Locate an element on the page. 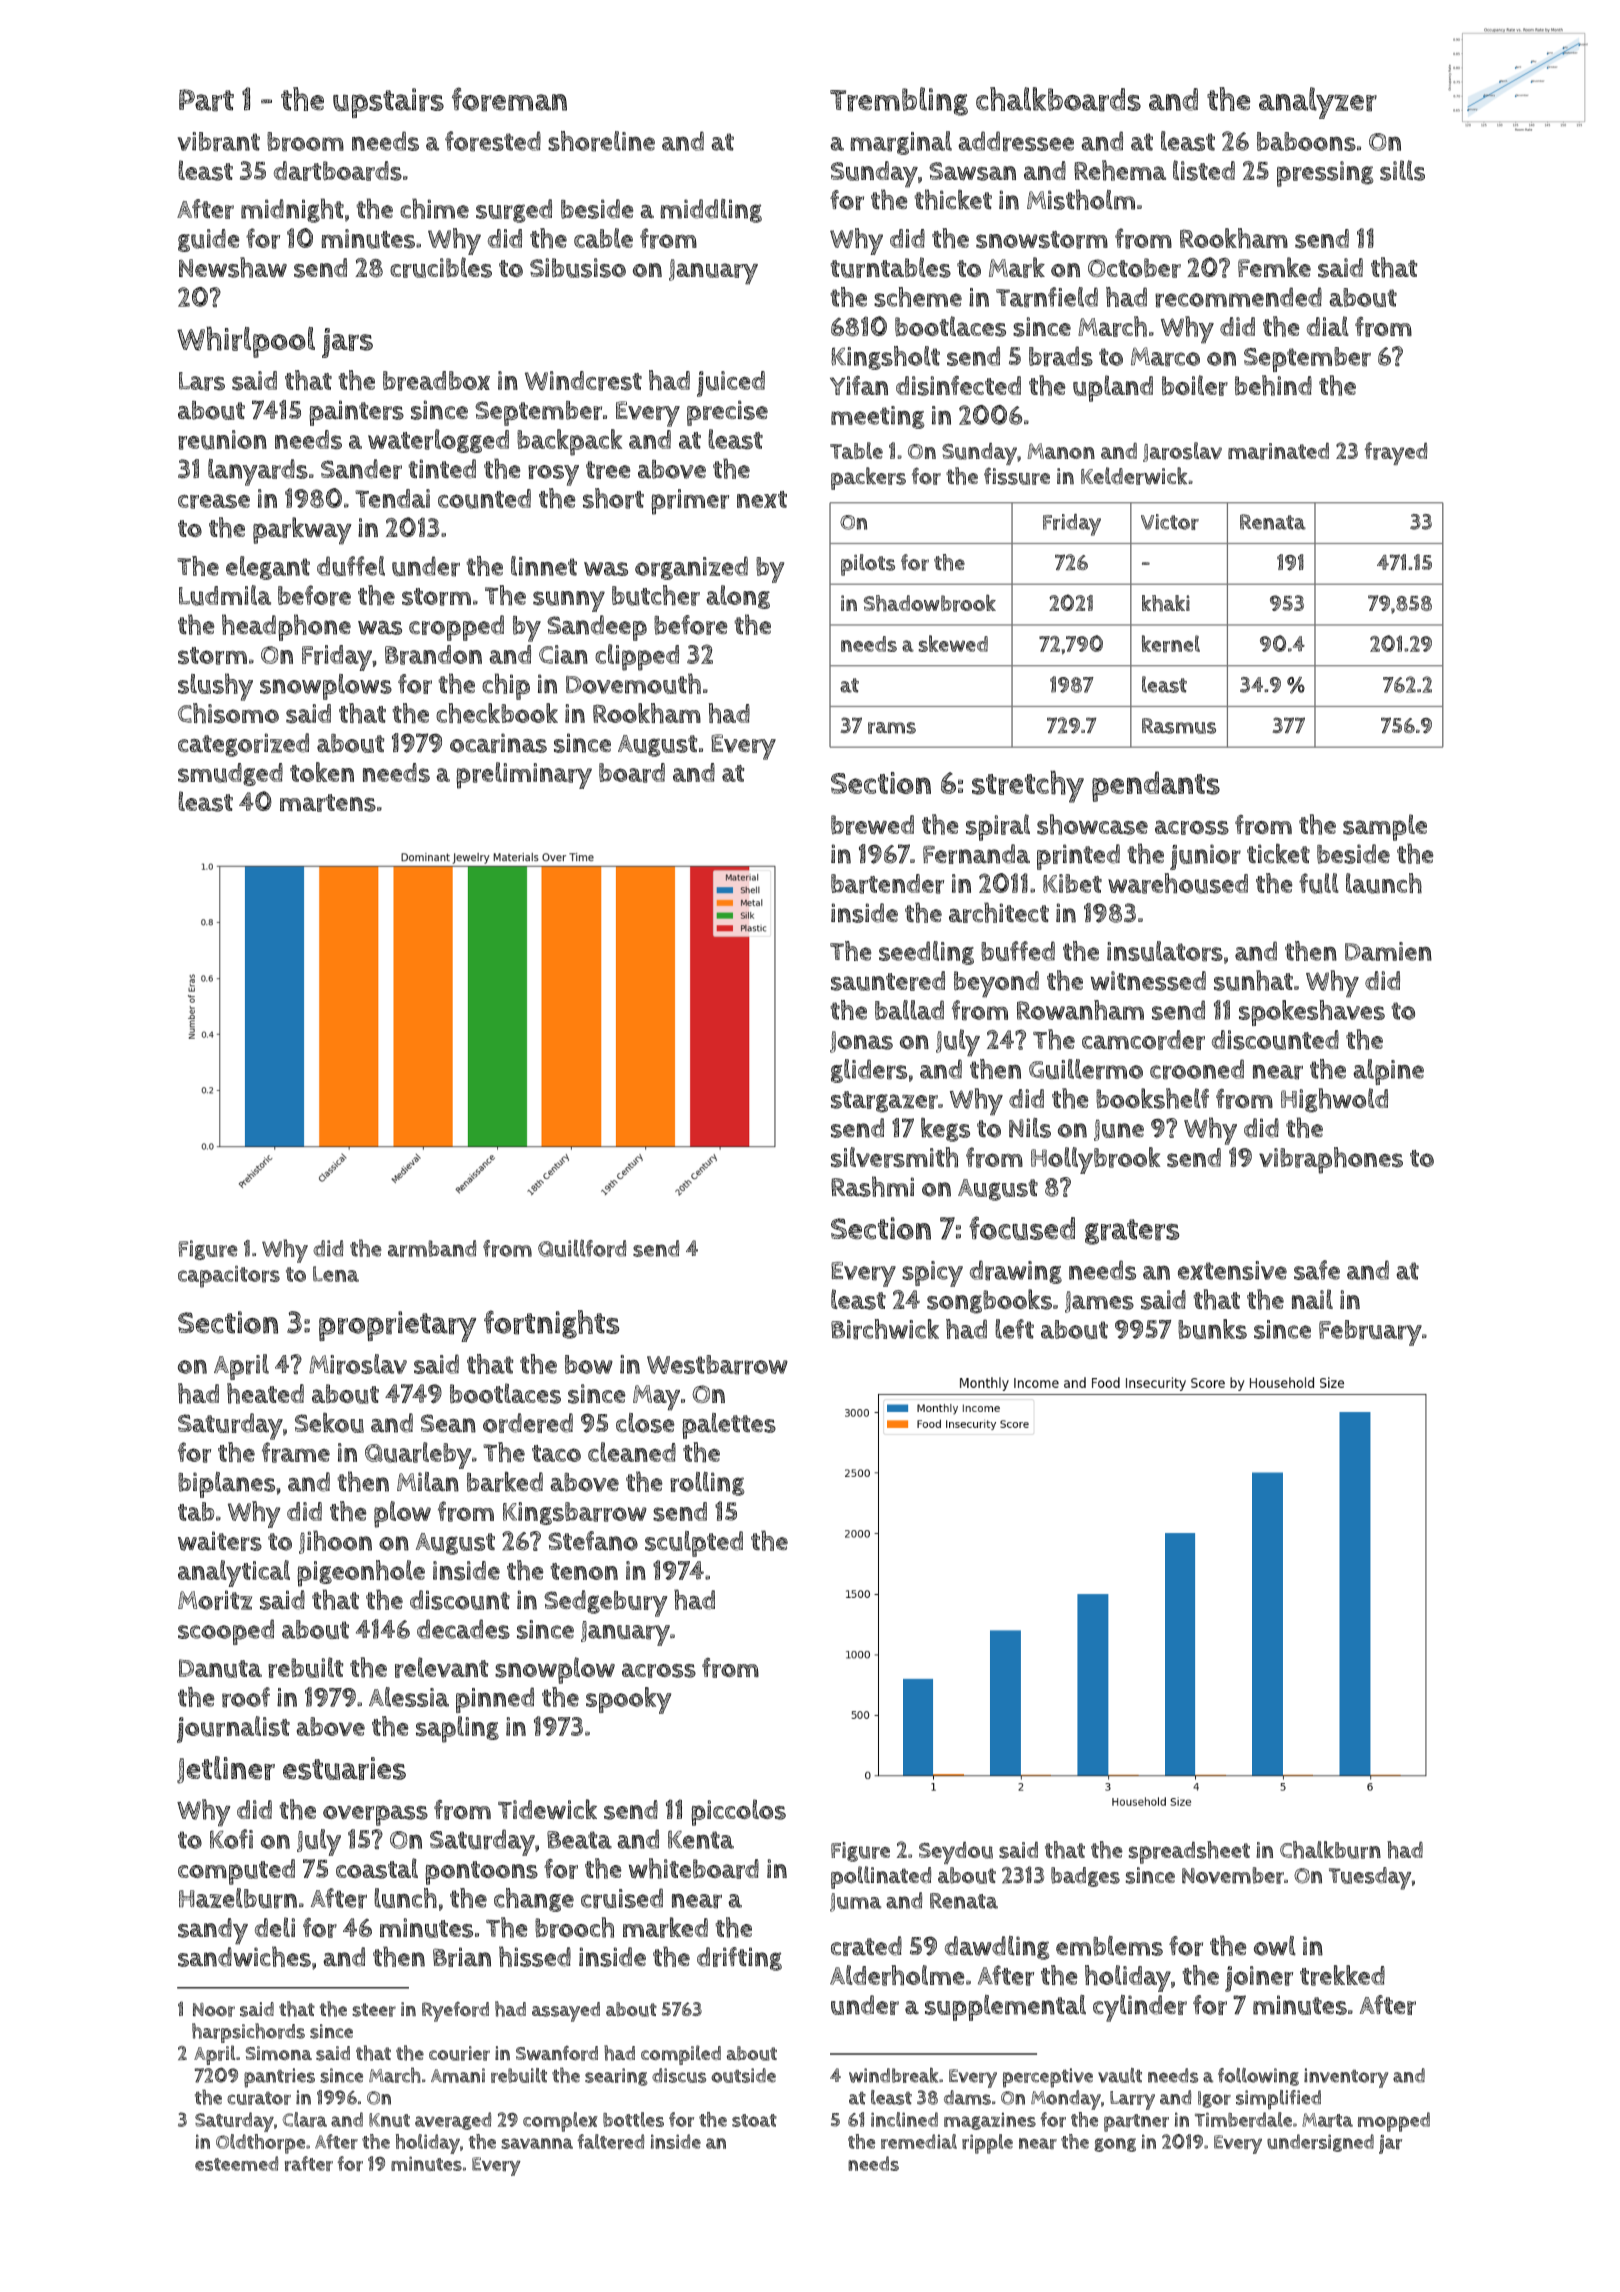 This document has width=1620, height=2292. analyzer is located at coordinates (1318, 103).
